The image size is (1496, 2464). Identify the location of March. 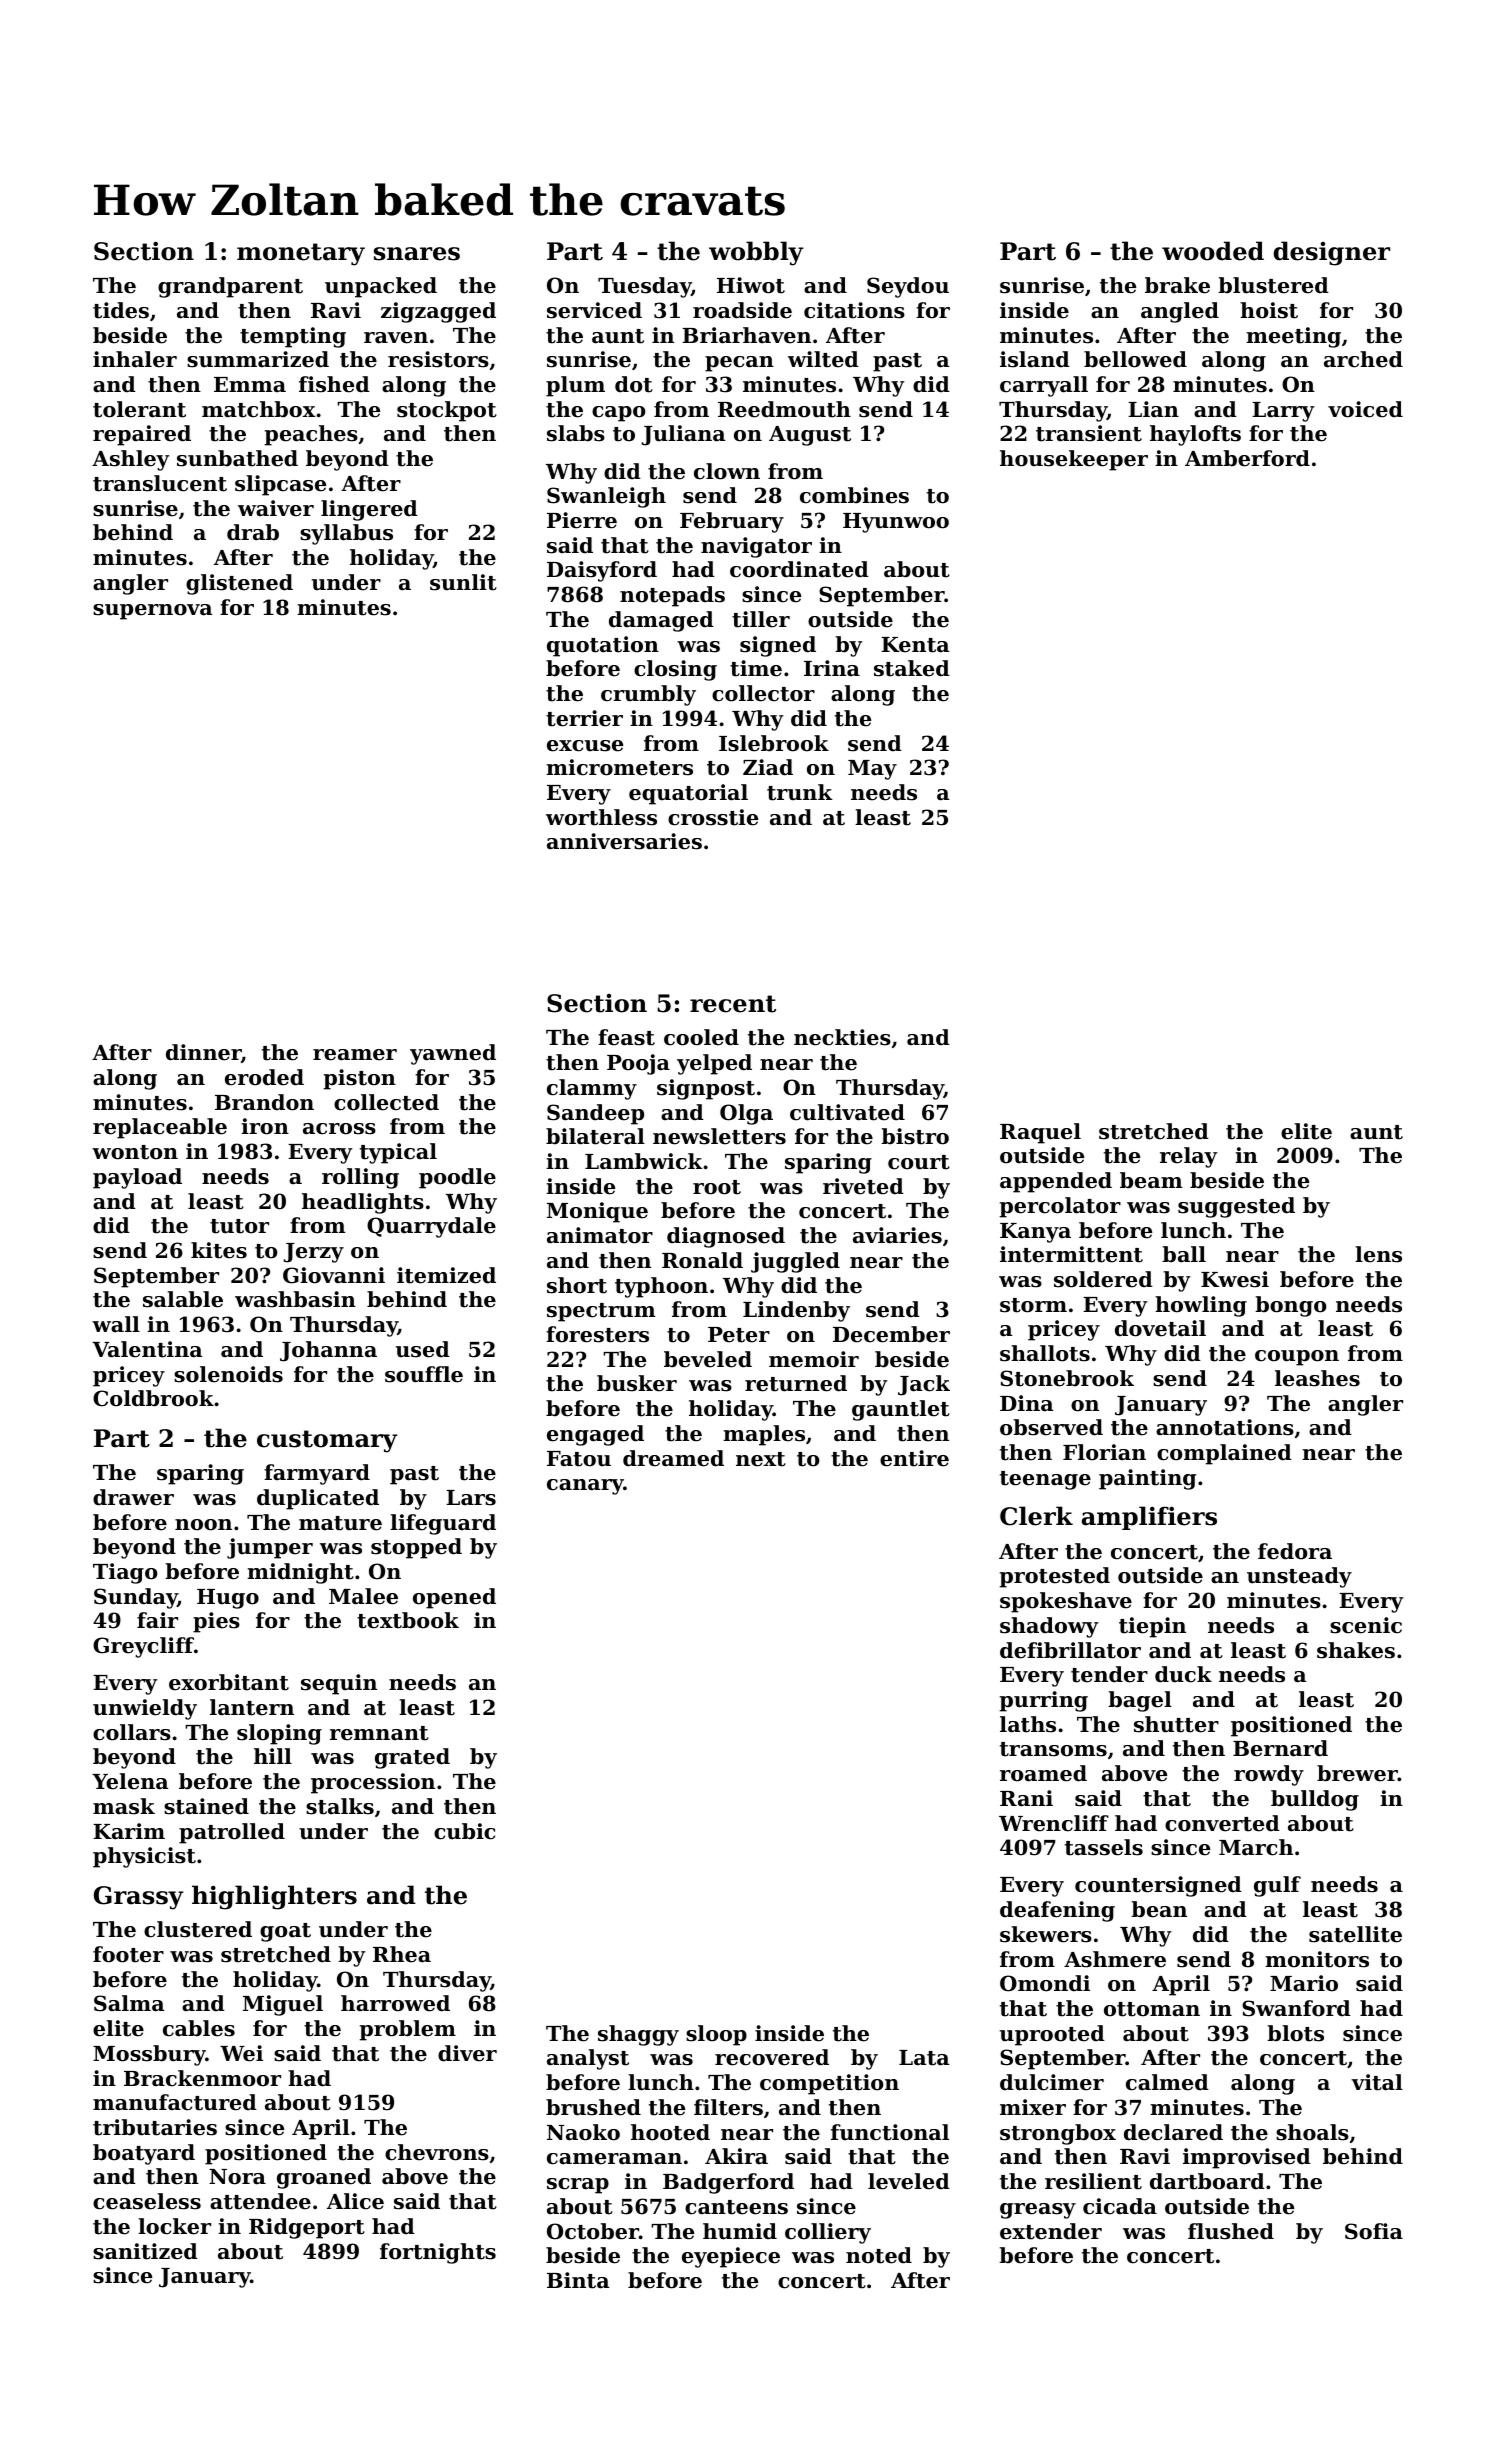
(1256, 1847).
